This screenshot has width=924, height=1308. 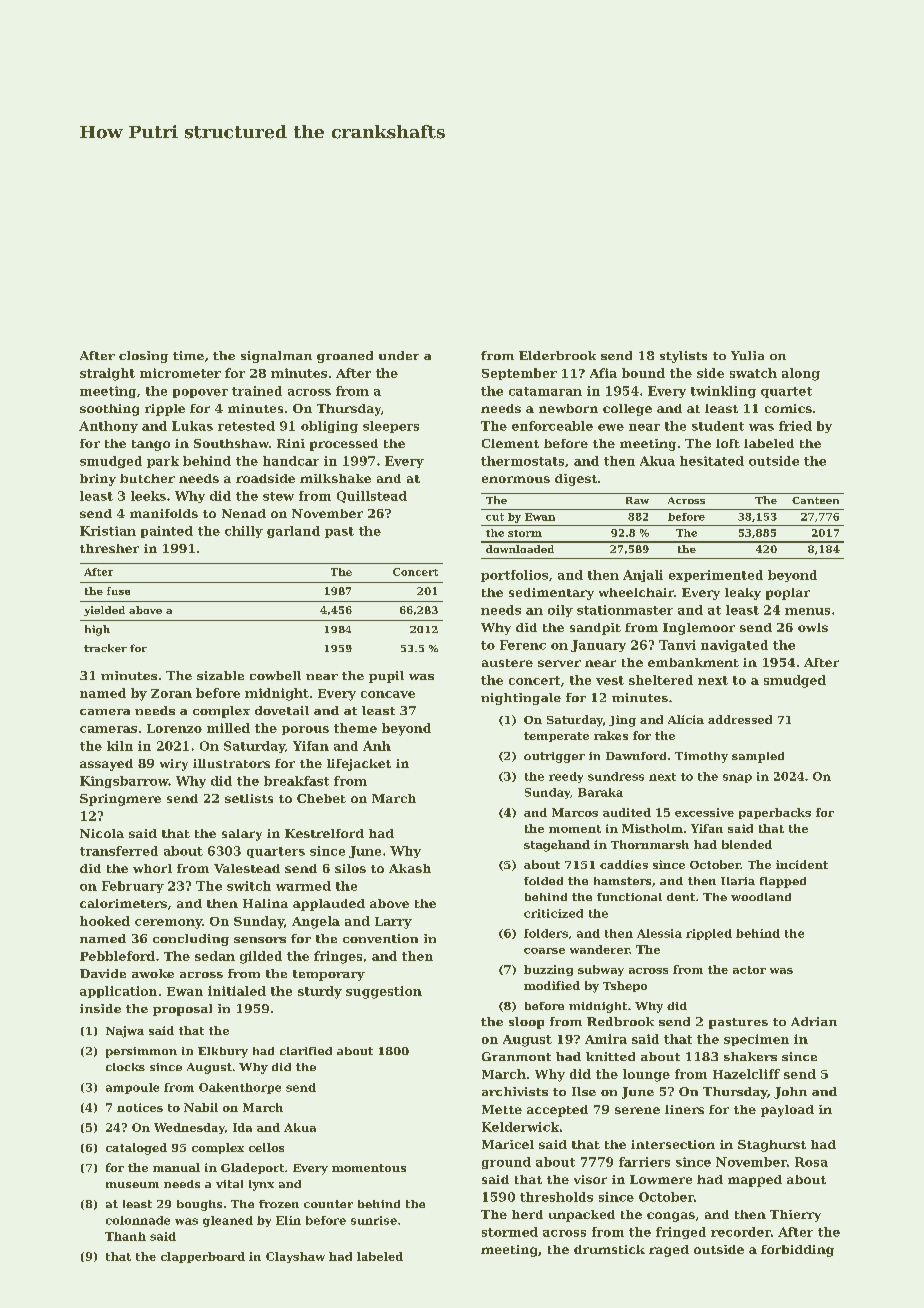 I want to click on Thanh, so click(x=125, y=1236).
